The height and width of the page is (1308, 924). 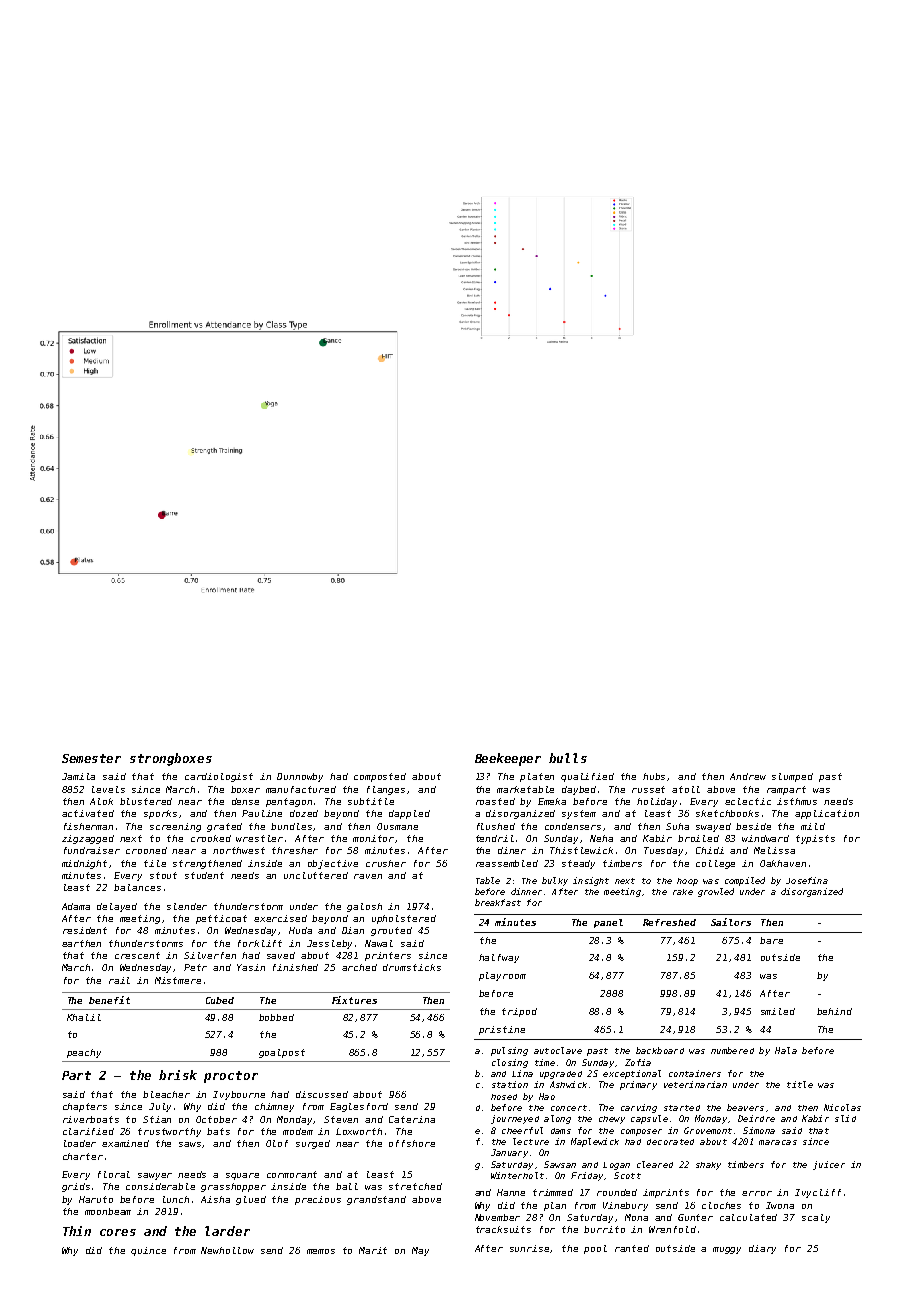 What do you see at coordinates (771, 940) in the page?
I see `bare` at bounding box center [771, 940].
